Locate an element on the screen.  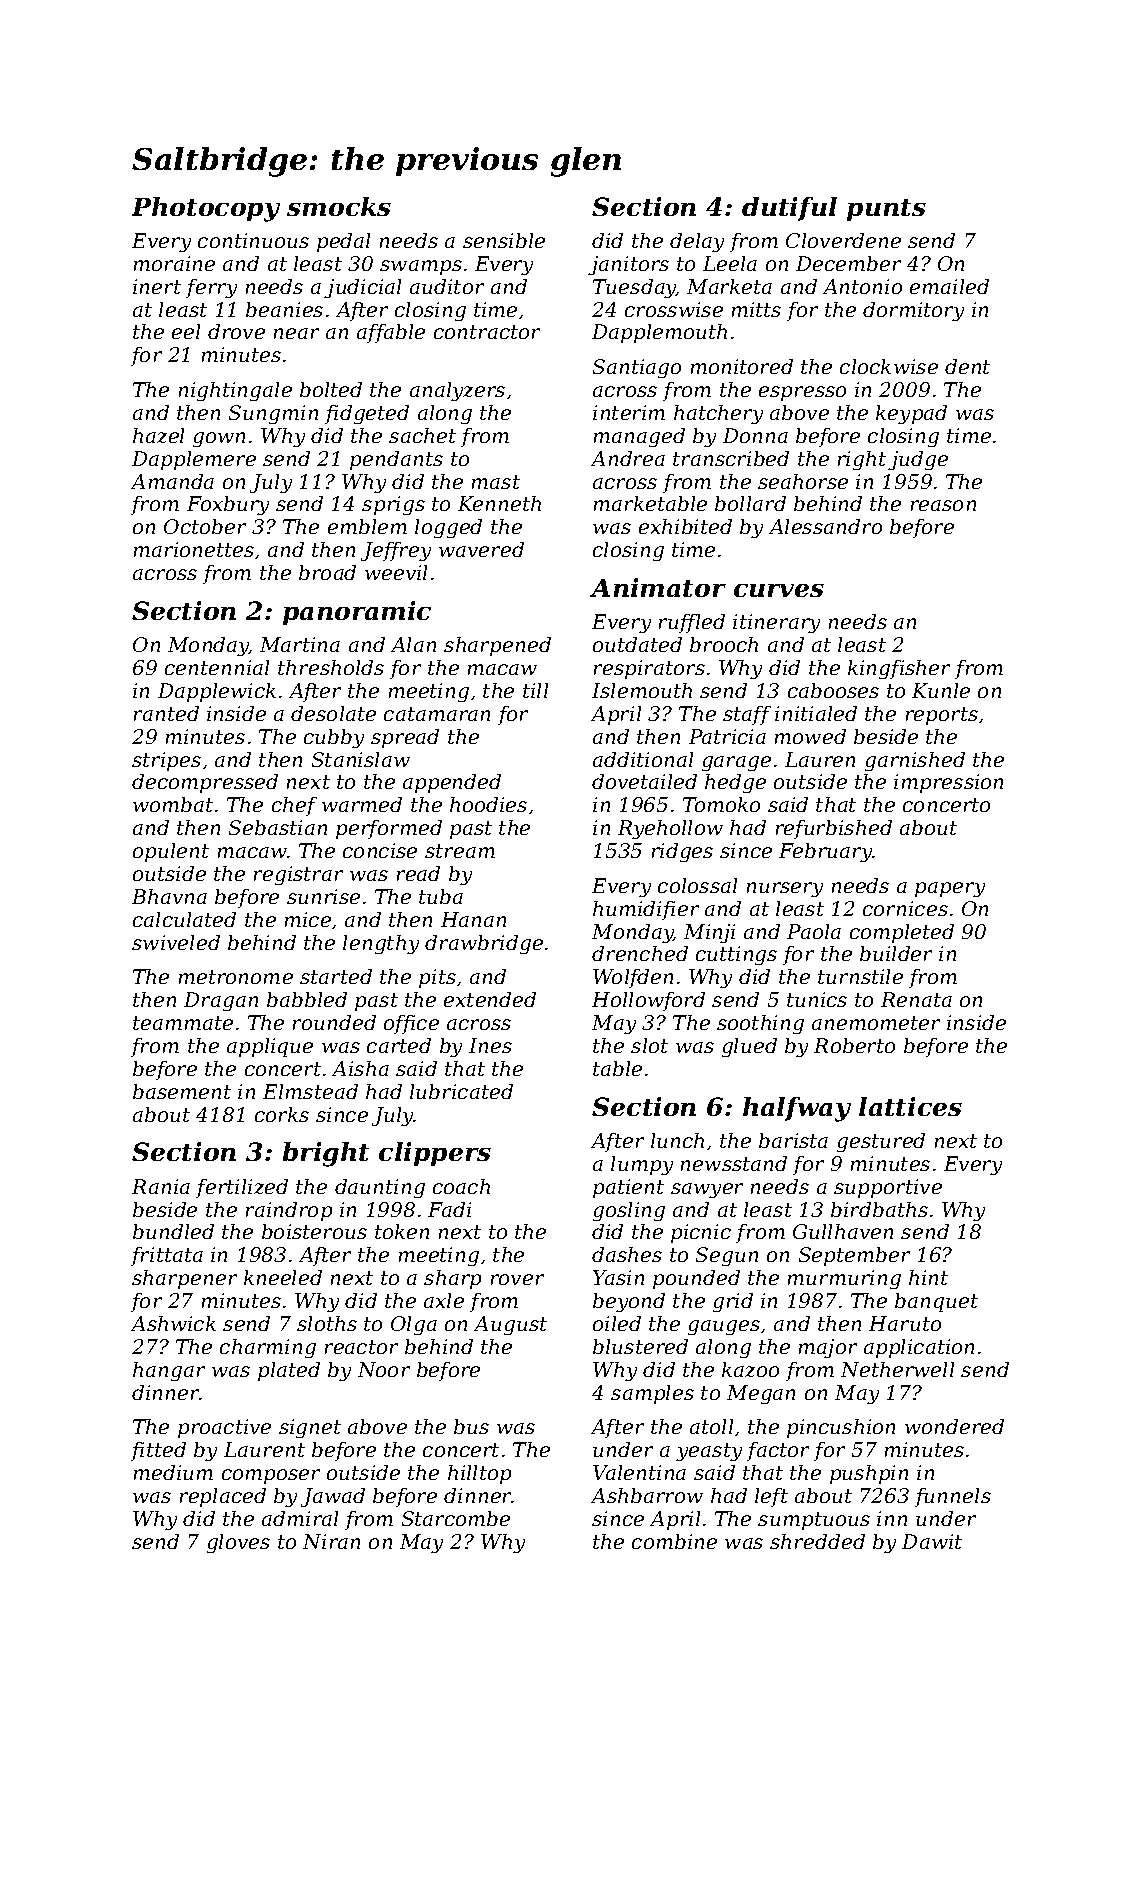
punts is located at coordinates (886, 210).
